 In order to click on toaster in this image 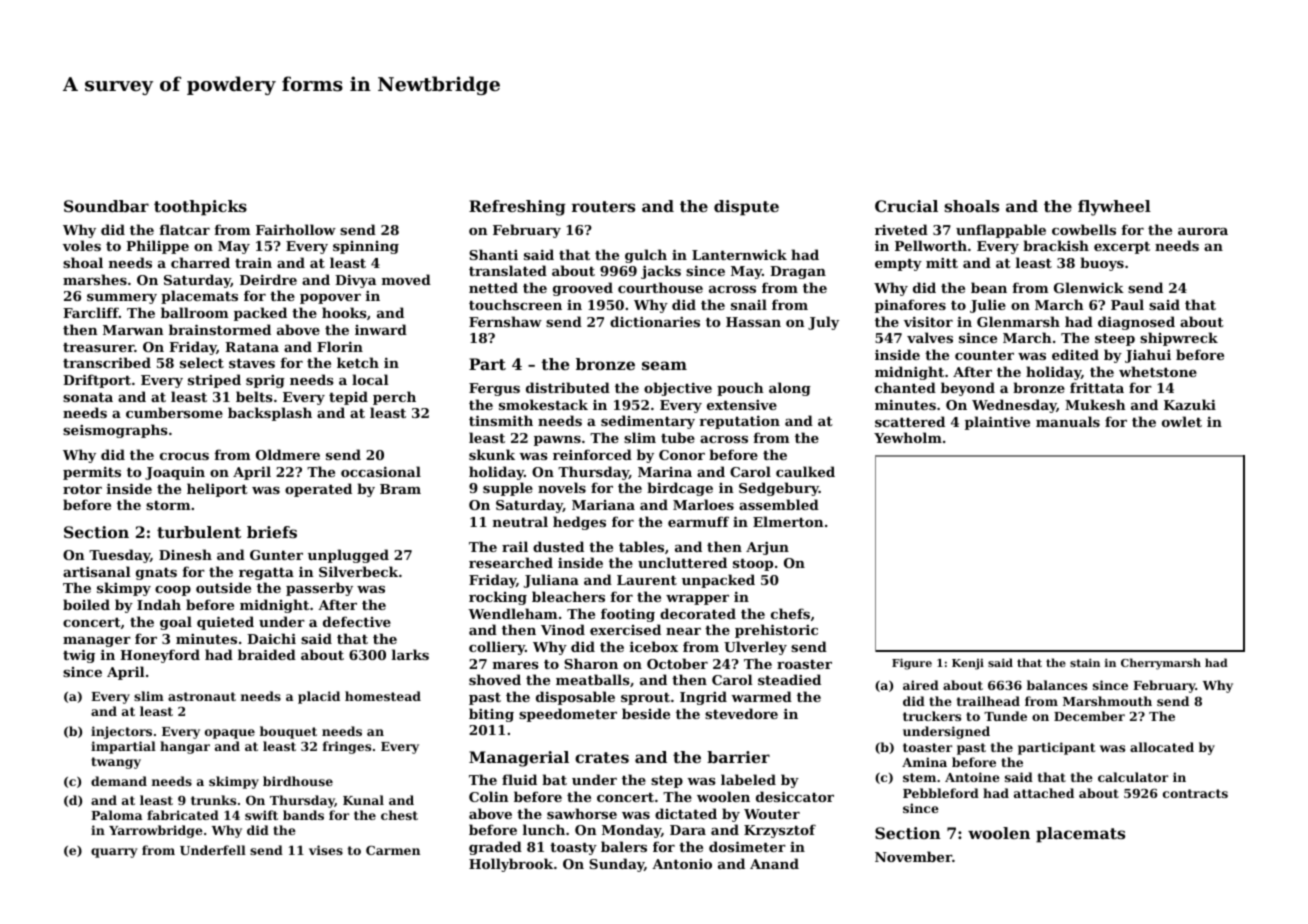, I will do `click(927, 747)`.
